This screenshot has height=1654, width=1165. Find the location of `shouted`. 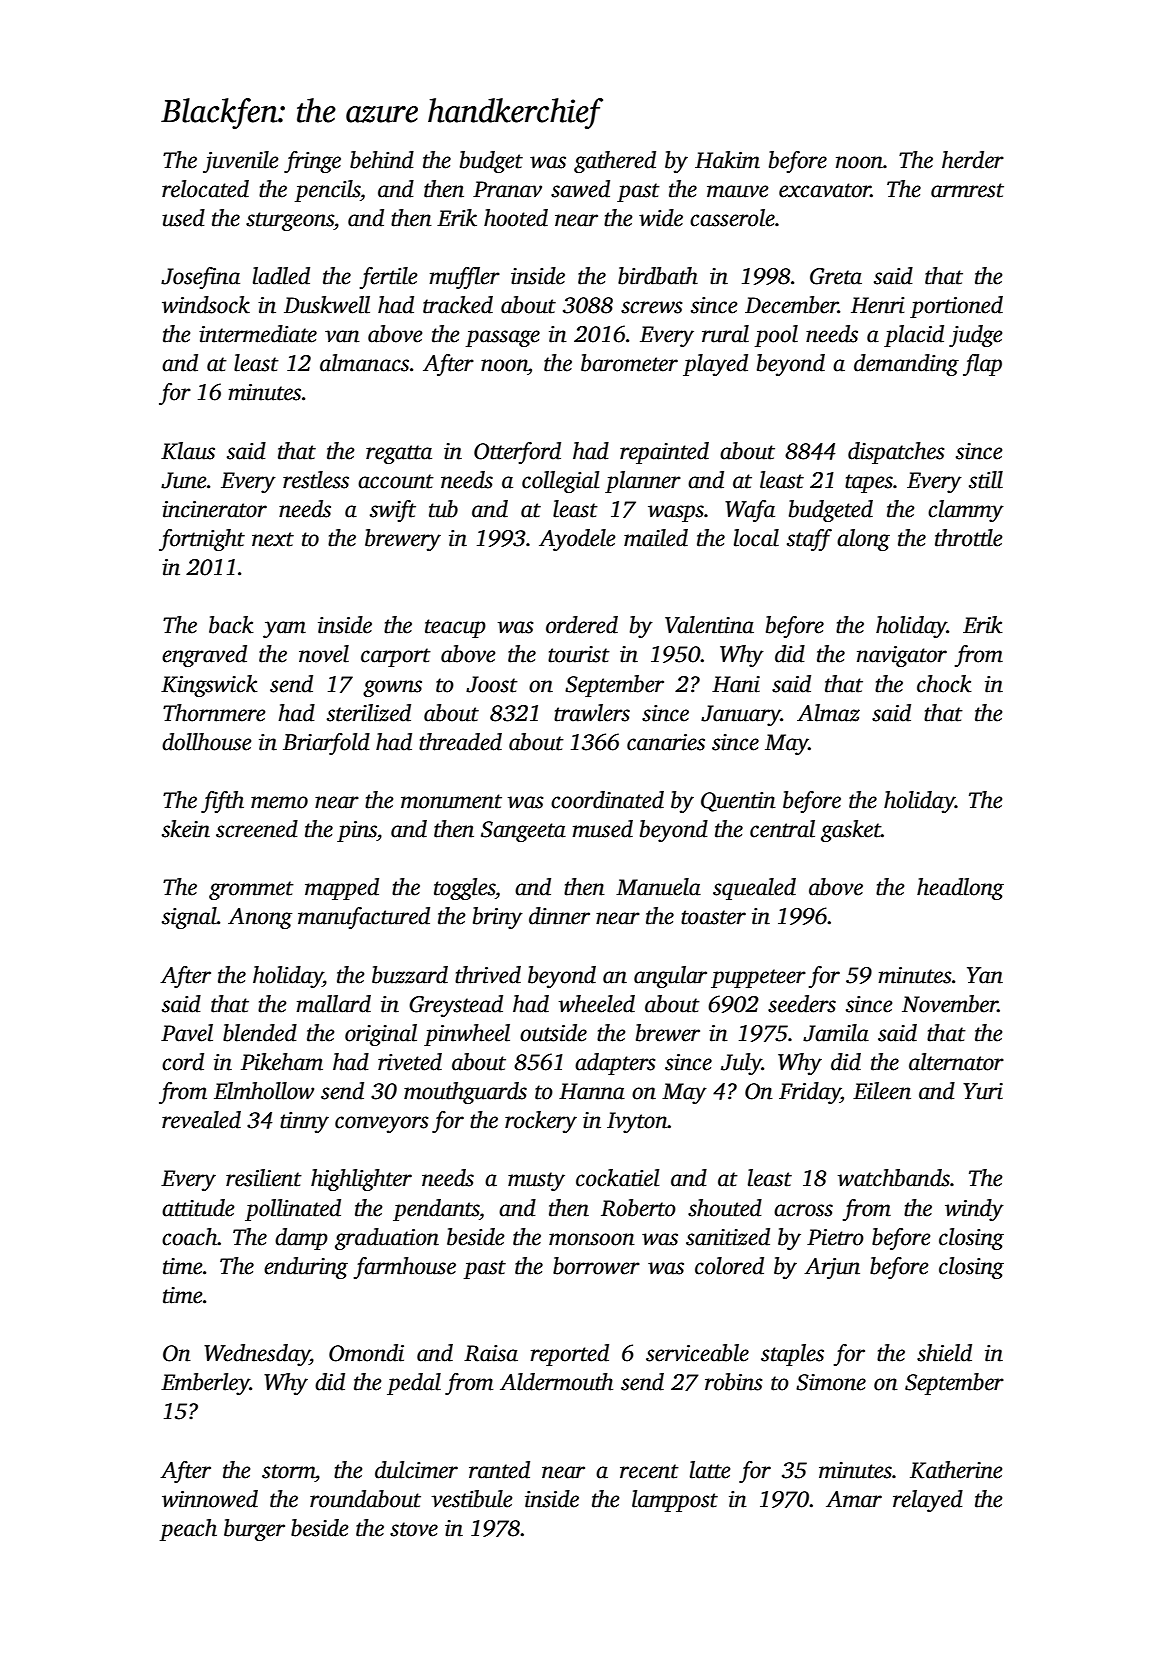

shouted is located at coordinates (725, 1208).
